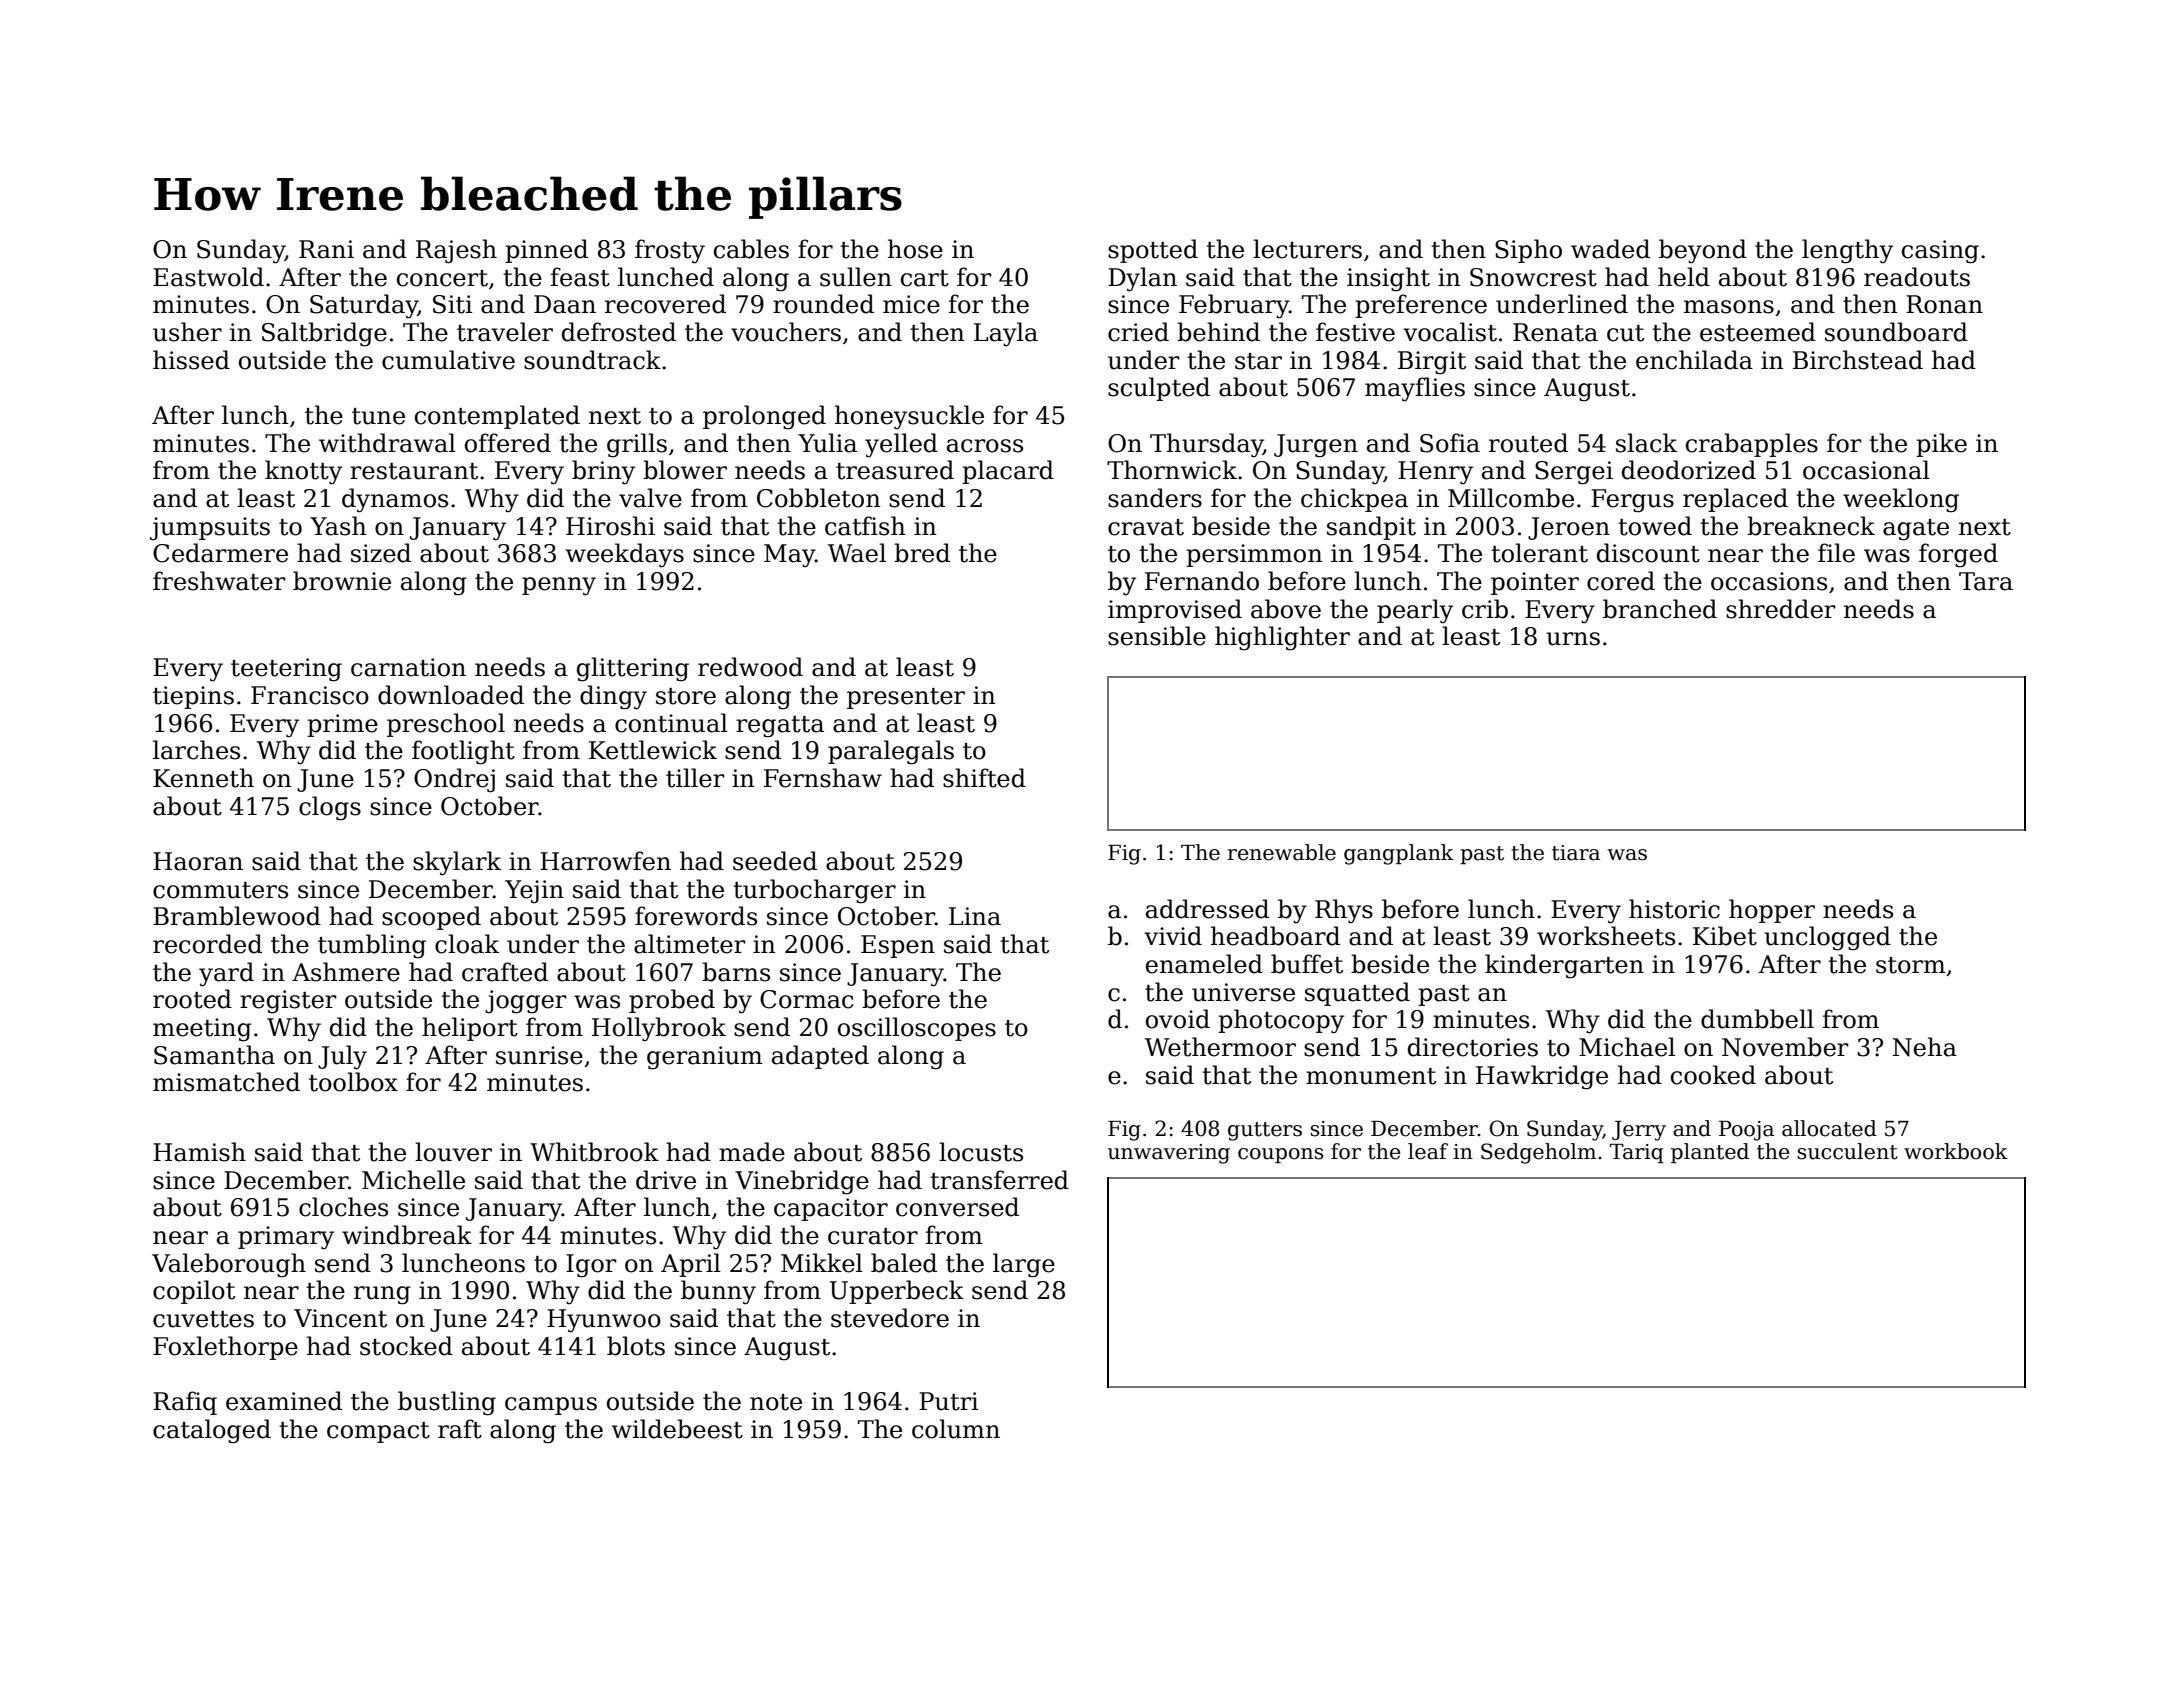 The image size is (2178, 1683). Describe the element at coordinates (208, 277) in the screenshot. I see `Eastwold` at that location.
